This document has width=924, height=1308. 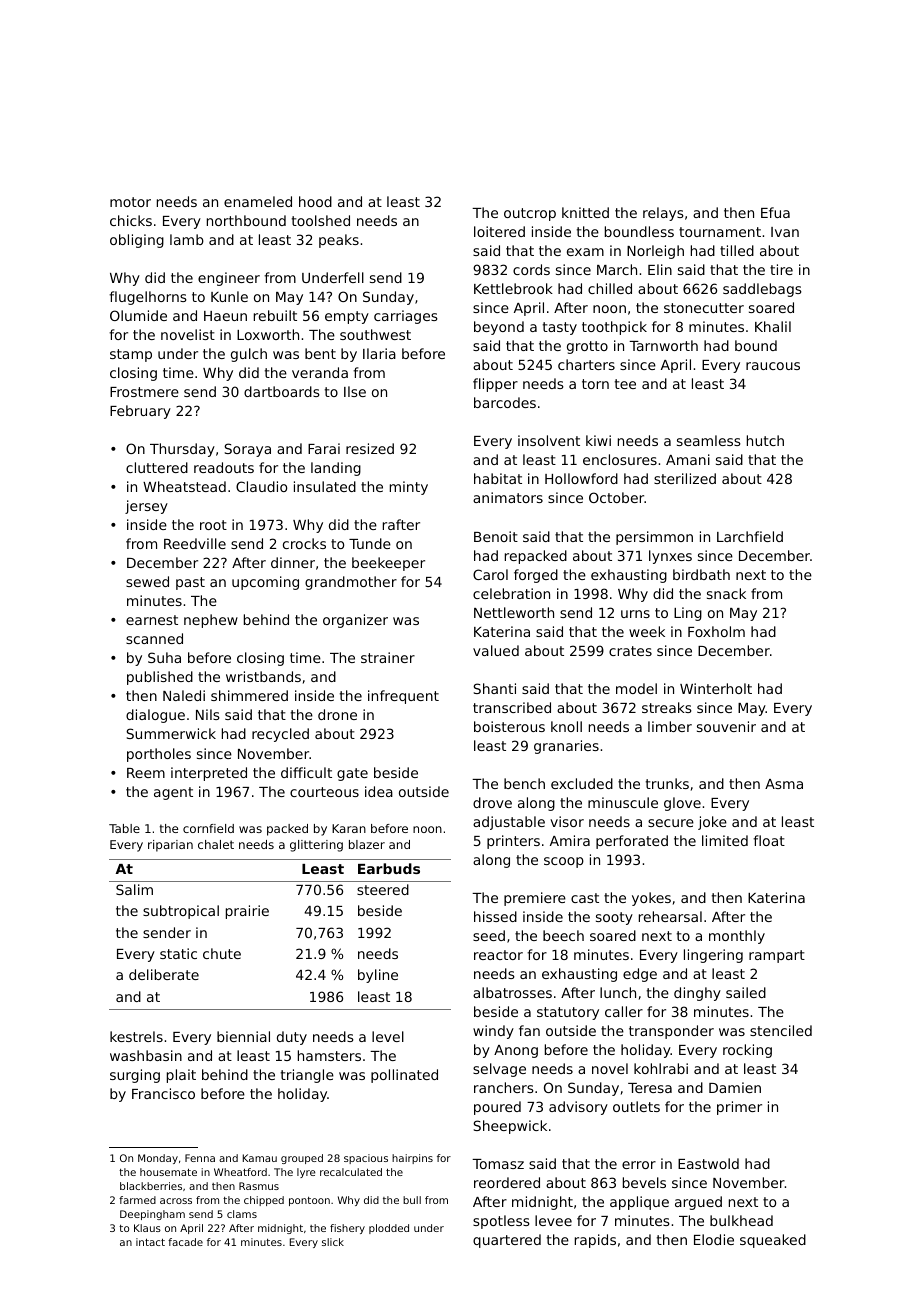 I want to click on obliging, so click(x=137, y=241).
